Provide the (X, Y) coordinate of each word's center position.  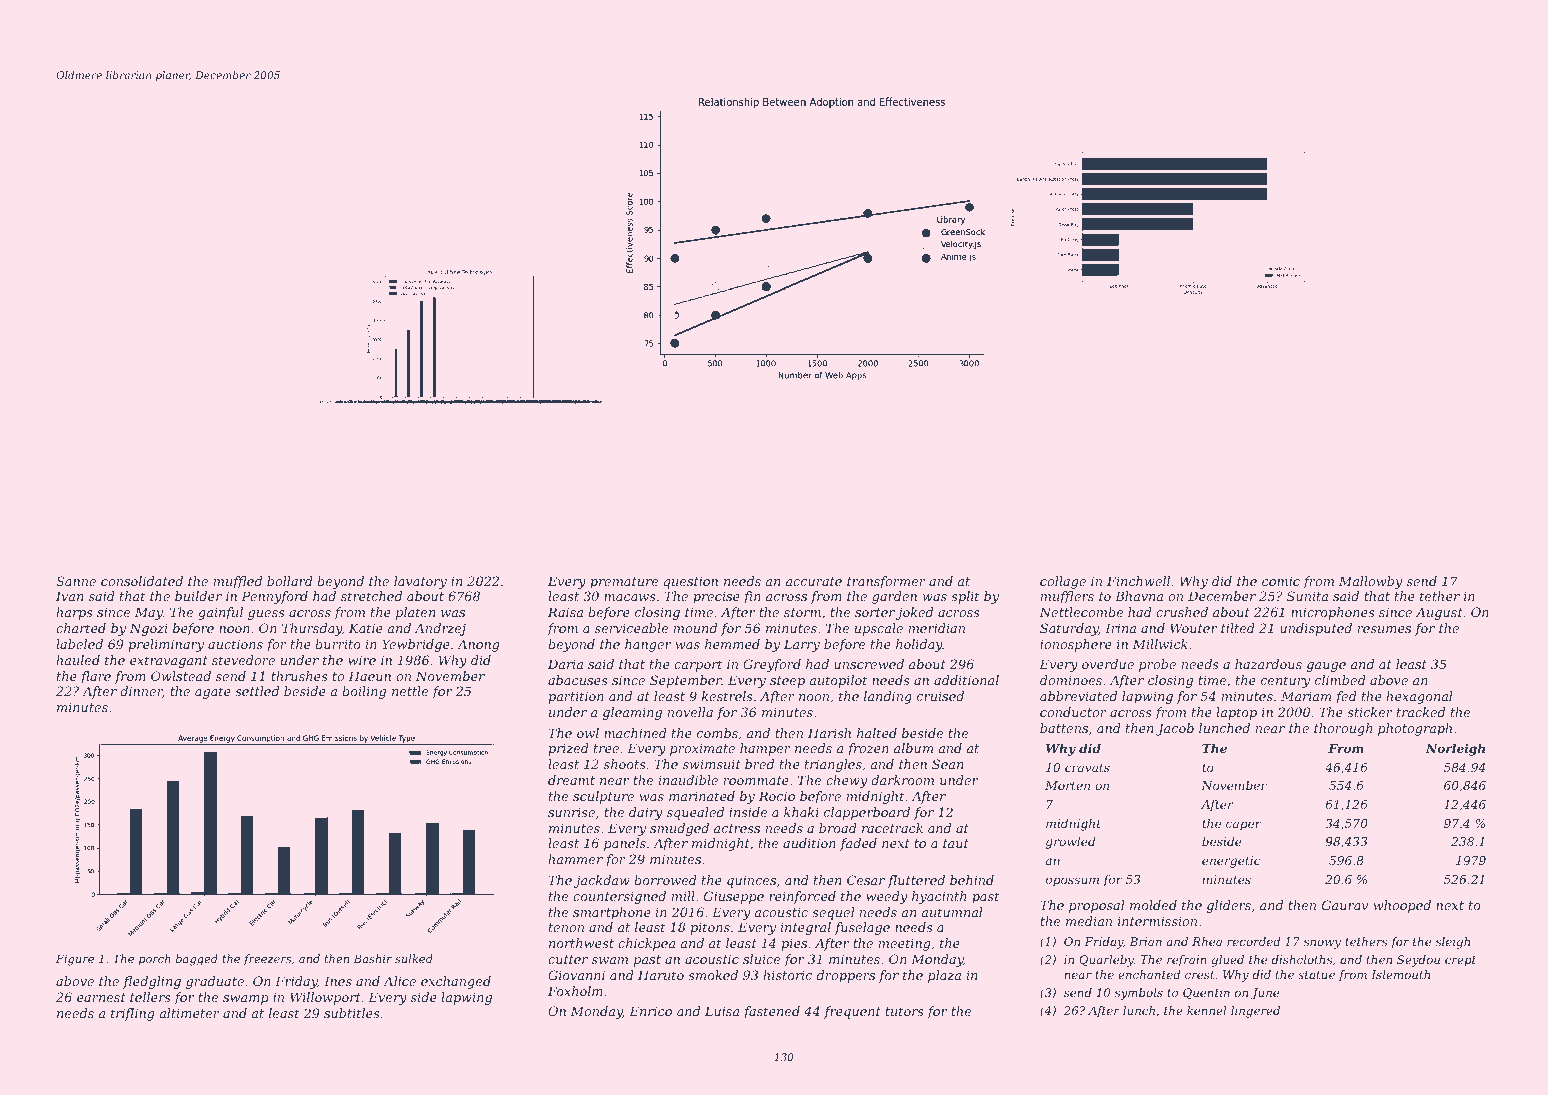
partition (576, 697)
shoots (625, 764)
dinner (141, 692)
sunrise (571, 812)
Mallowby (1370, 582)
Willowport (325, 998)
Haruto (661, 975)
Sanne (76, 581)
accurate (814, 581)
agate (213, 693)
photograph (1415, 729)
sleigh (1453, 943)
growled (1070, 842)
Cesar (866, 880)
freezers (267, 959)
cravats (1087, 767)
